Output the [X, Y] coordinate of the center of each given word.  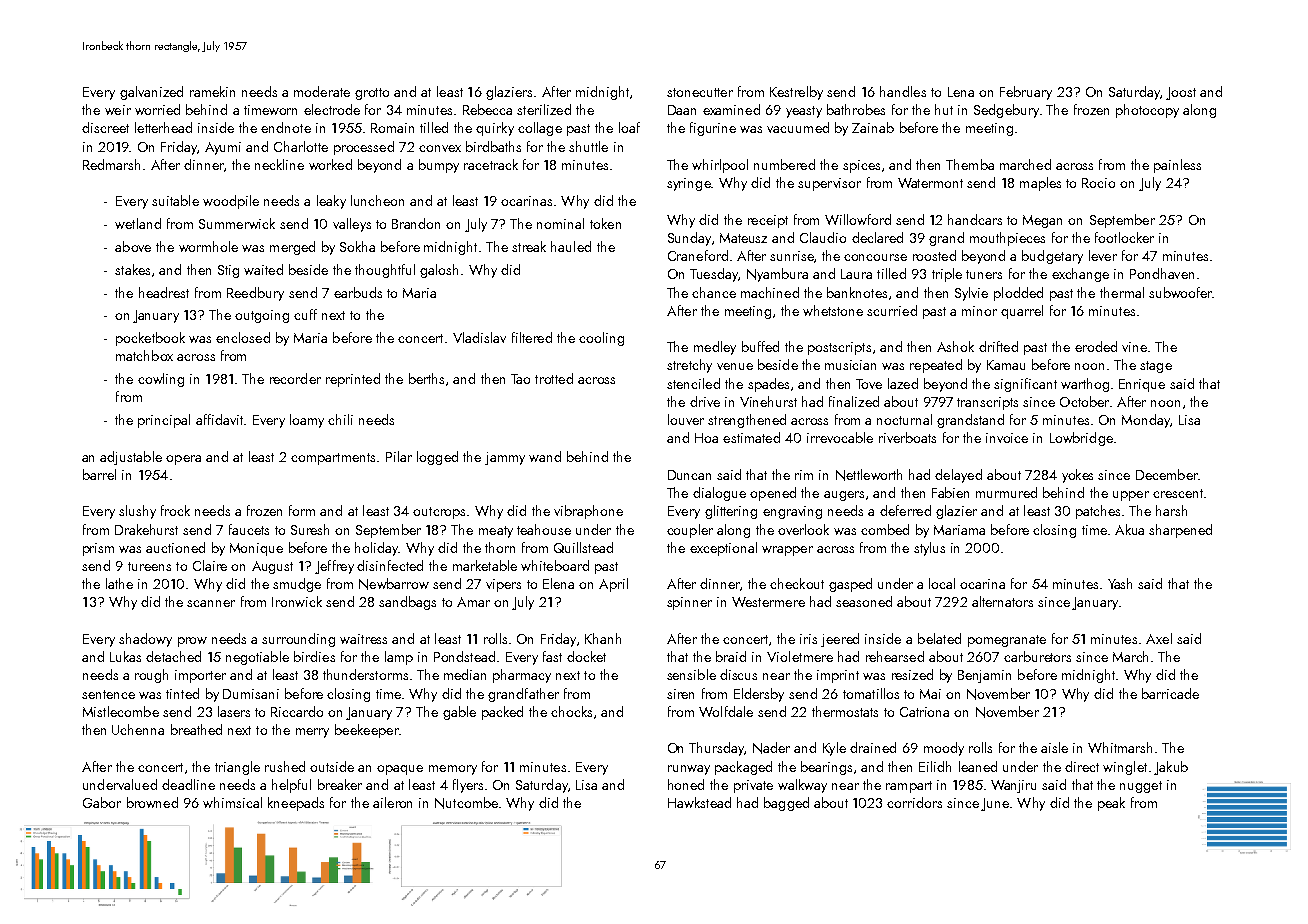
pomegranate [1007, 641]
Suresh [310, 529]
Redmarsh [111, 164]
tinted [182, 693]
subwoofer [1180, 292]
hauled [571, 246]
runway [689, 770]
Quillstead [583, 547]
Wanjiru [1013, 786]
